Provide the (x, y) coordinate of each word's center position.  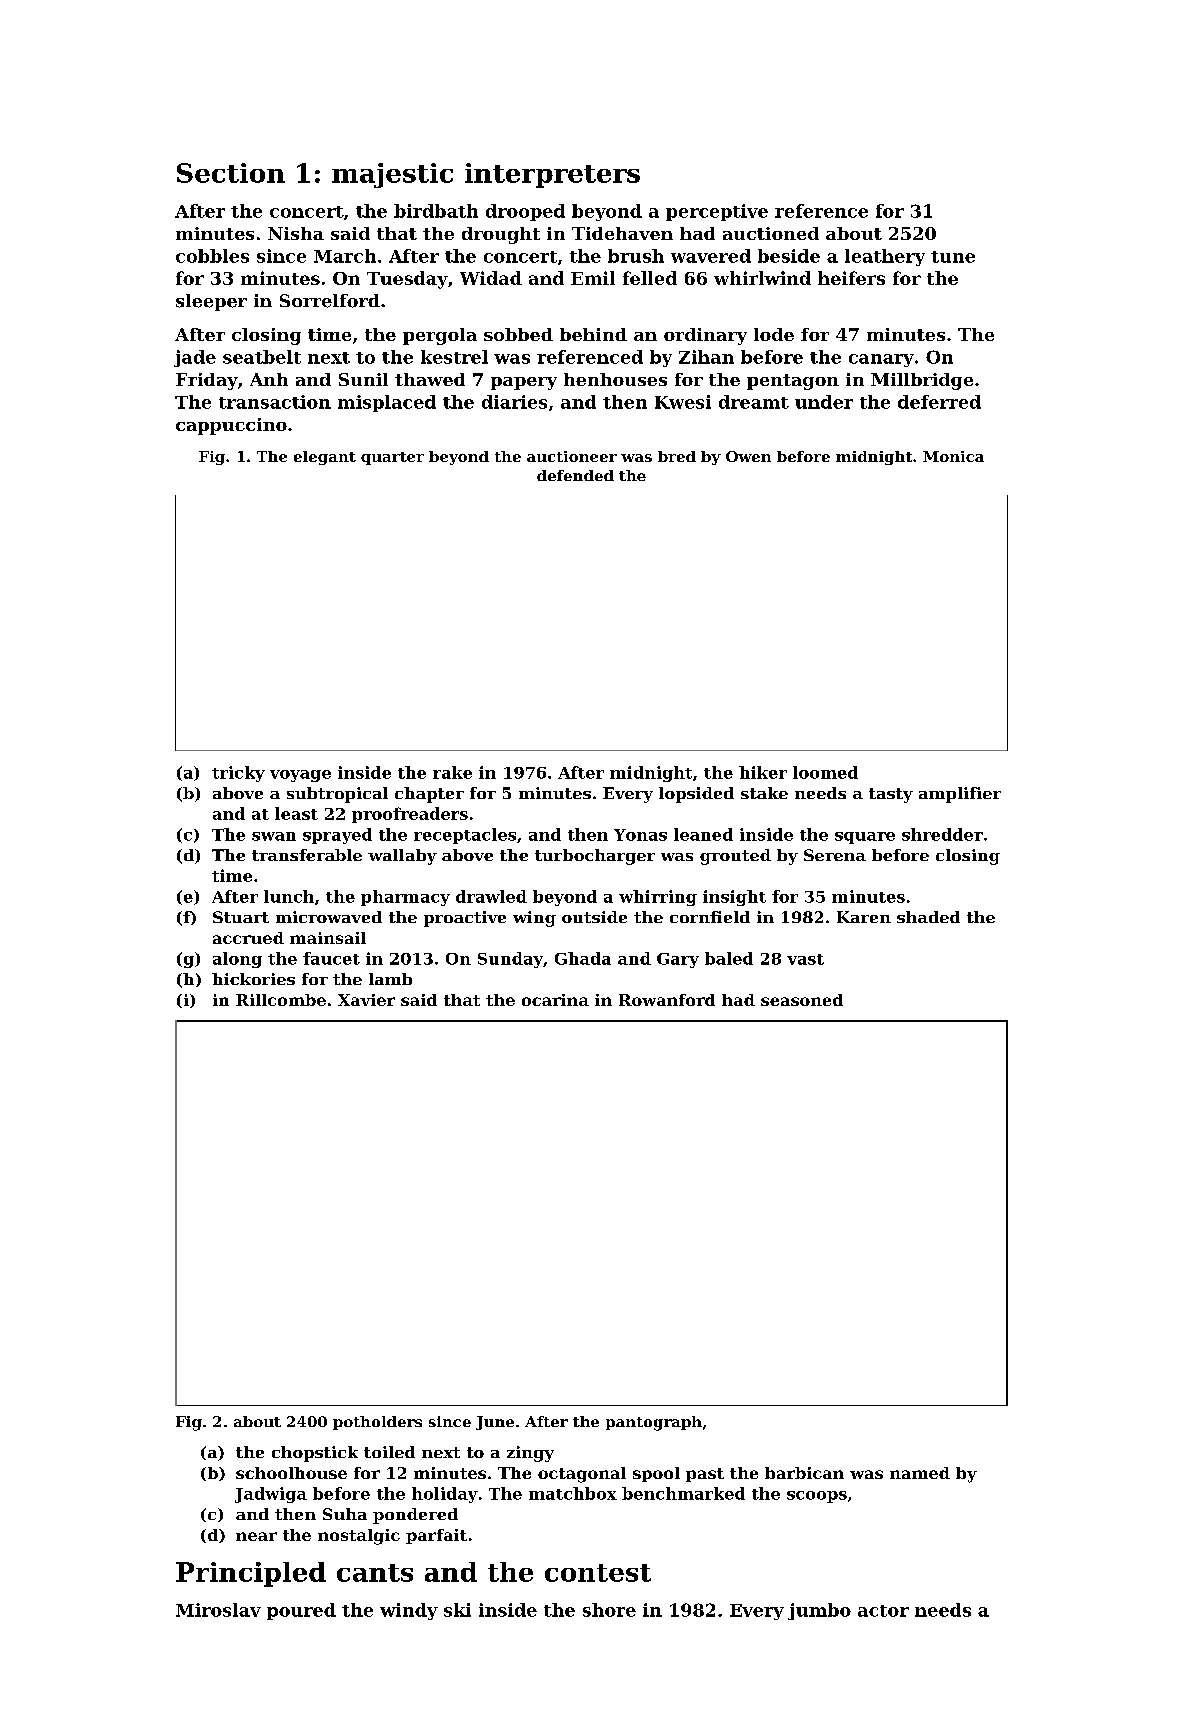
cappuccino (231, 426)
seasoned (802, 1000)
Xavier (366, 1000)
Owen (748, 456)
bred (677, 456)
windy (409, 1611)
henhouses (615, 379)
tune (953, 257)
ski (457, 1610)
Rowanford (667, 1000)
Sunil (363, 379)
